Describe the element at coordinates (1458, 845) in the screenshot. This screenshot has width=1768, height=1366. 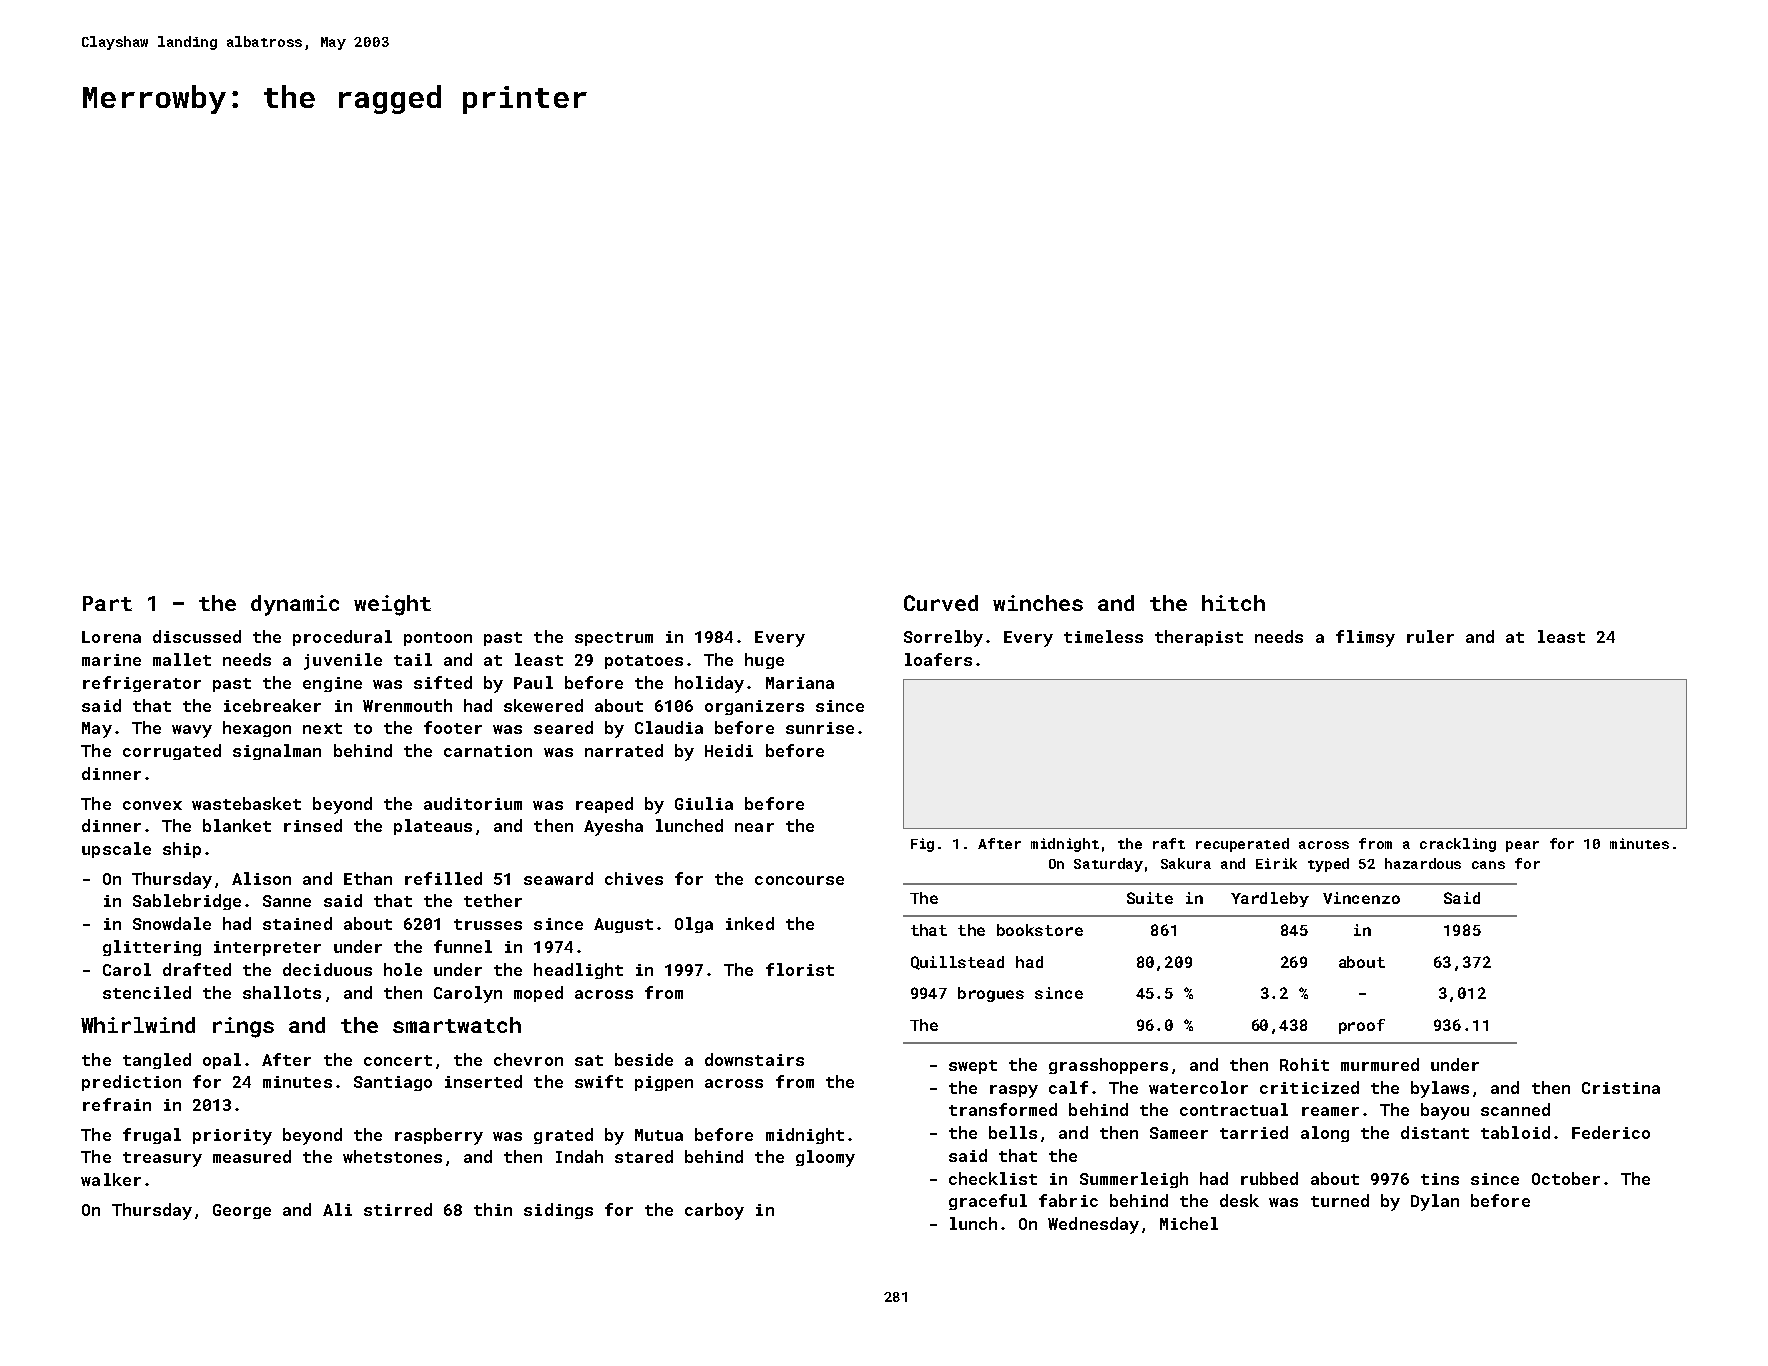
I see `crackling` at that location.
